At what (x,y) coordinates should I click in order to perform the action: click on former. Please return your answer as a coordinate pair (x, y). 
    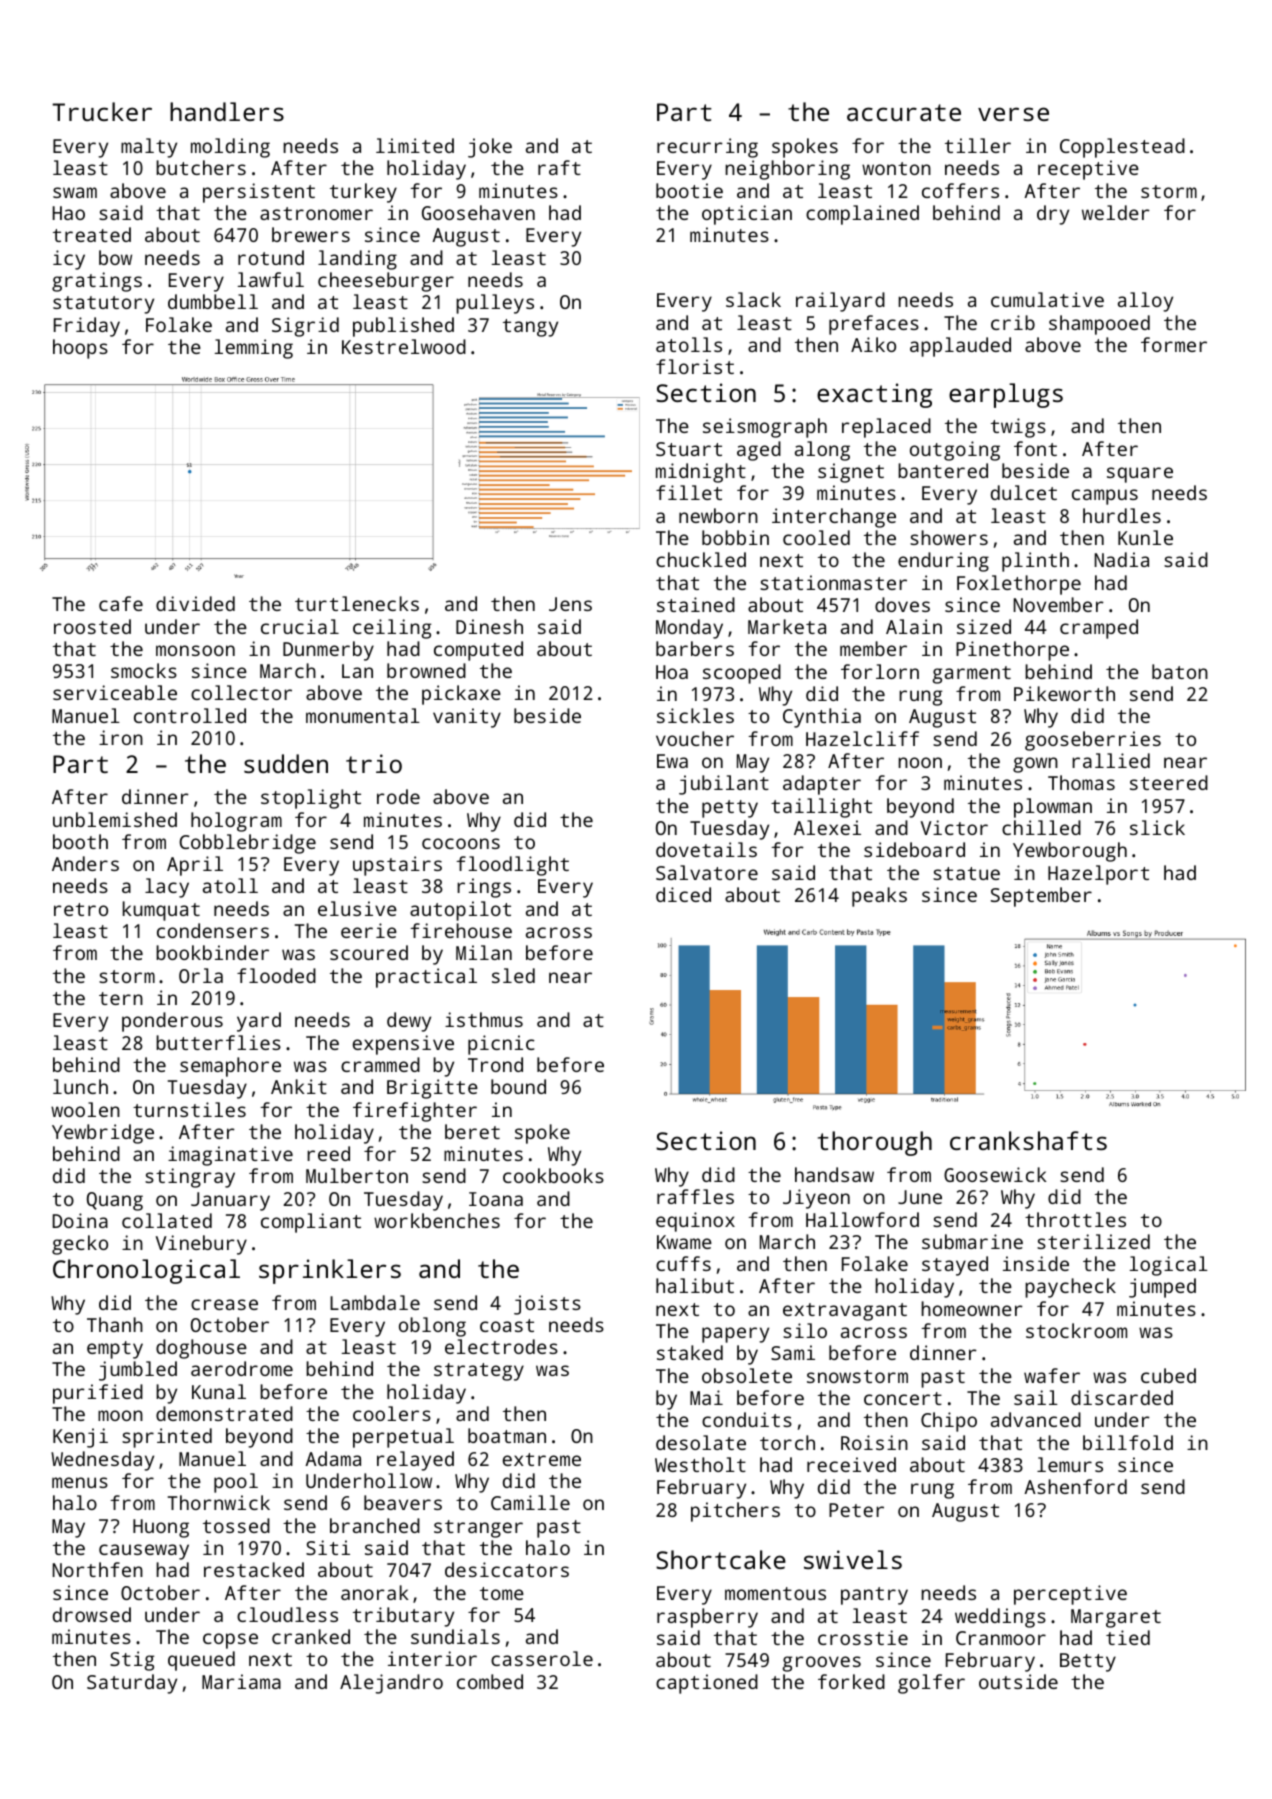
    Looking at the image, I should click on (1174, 344).
